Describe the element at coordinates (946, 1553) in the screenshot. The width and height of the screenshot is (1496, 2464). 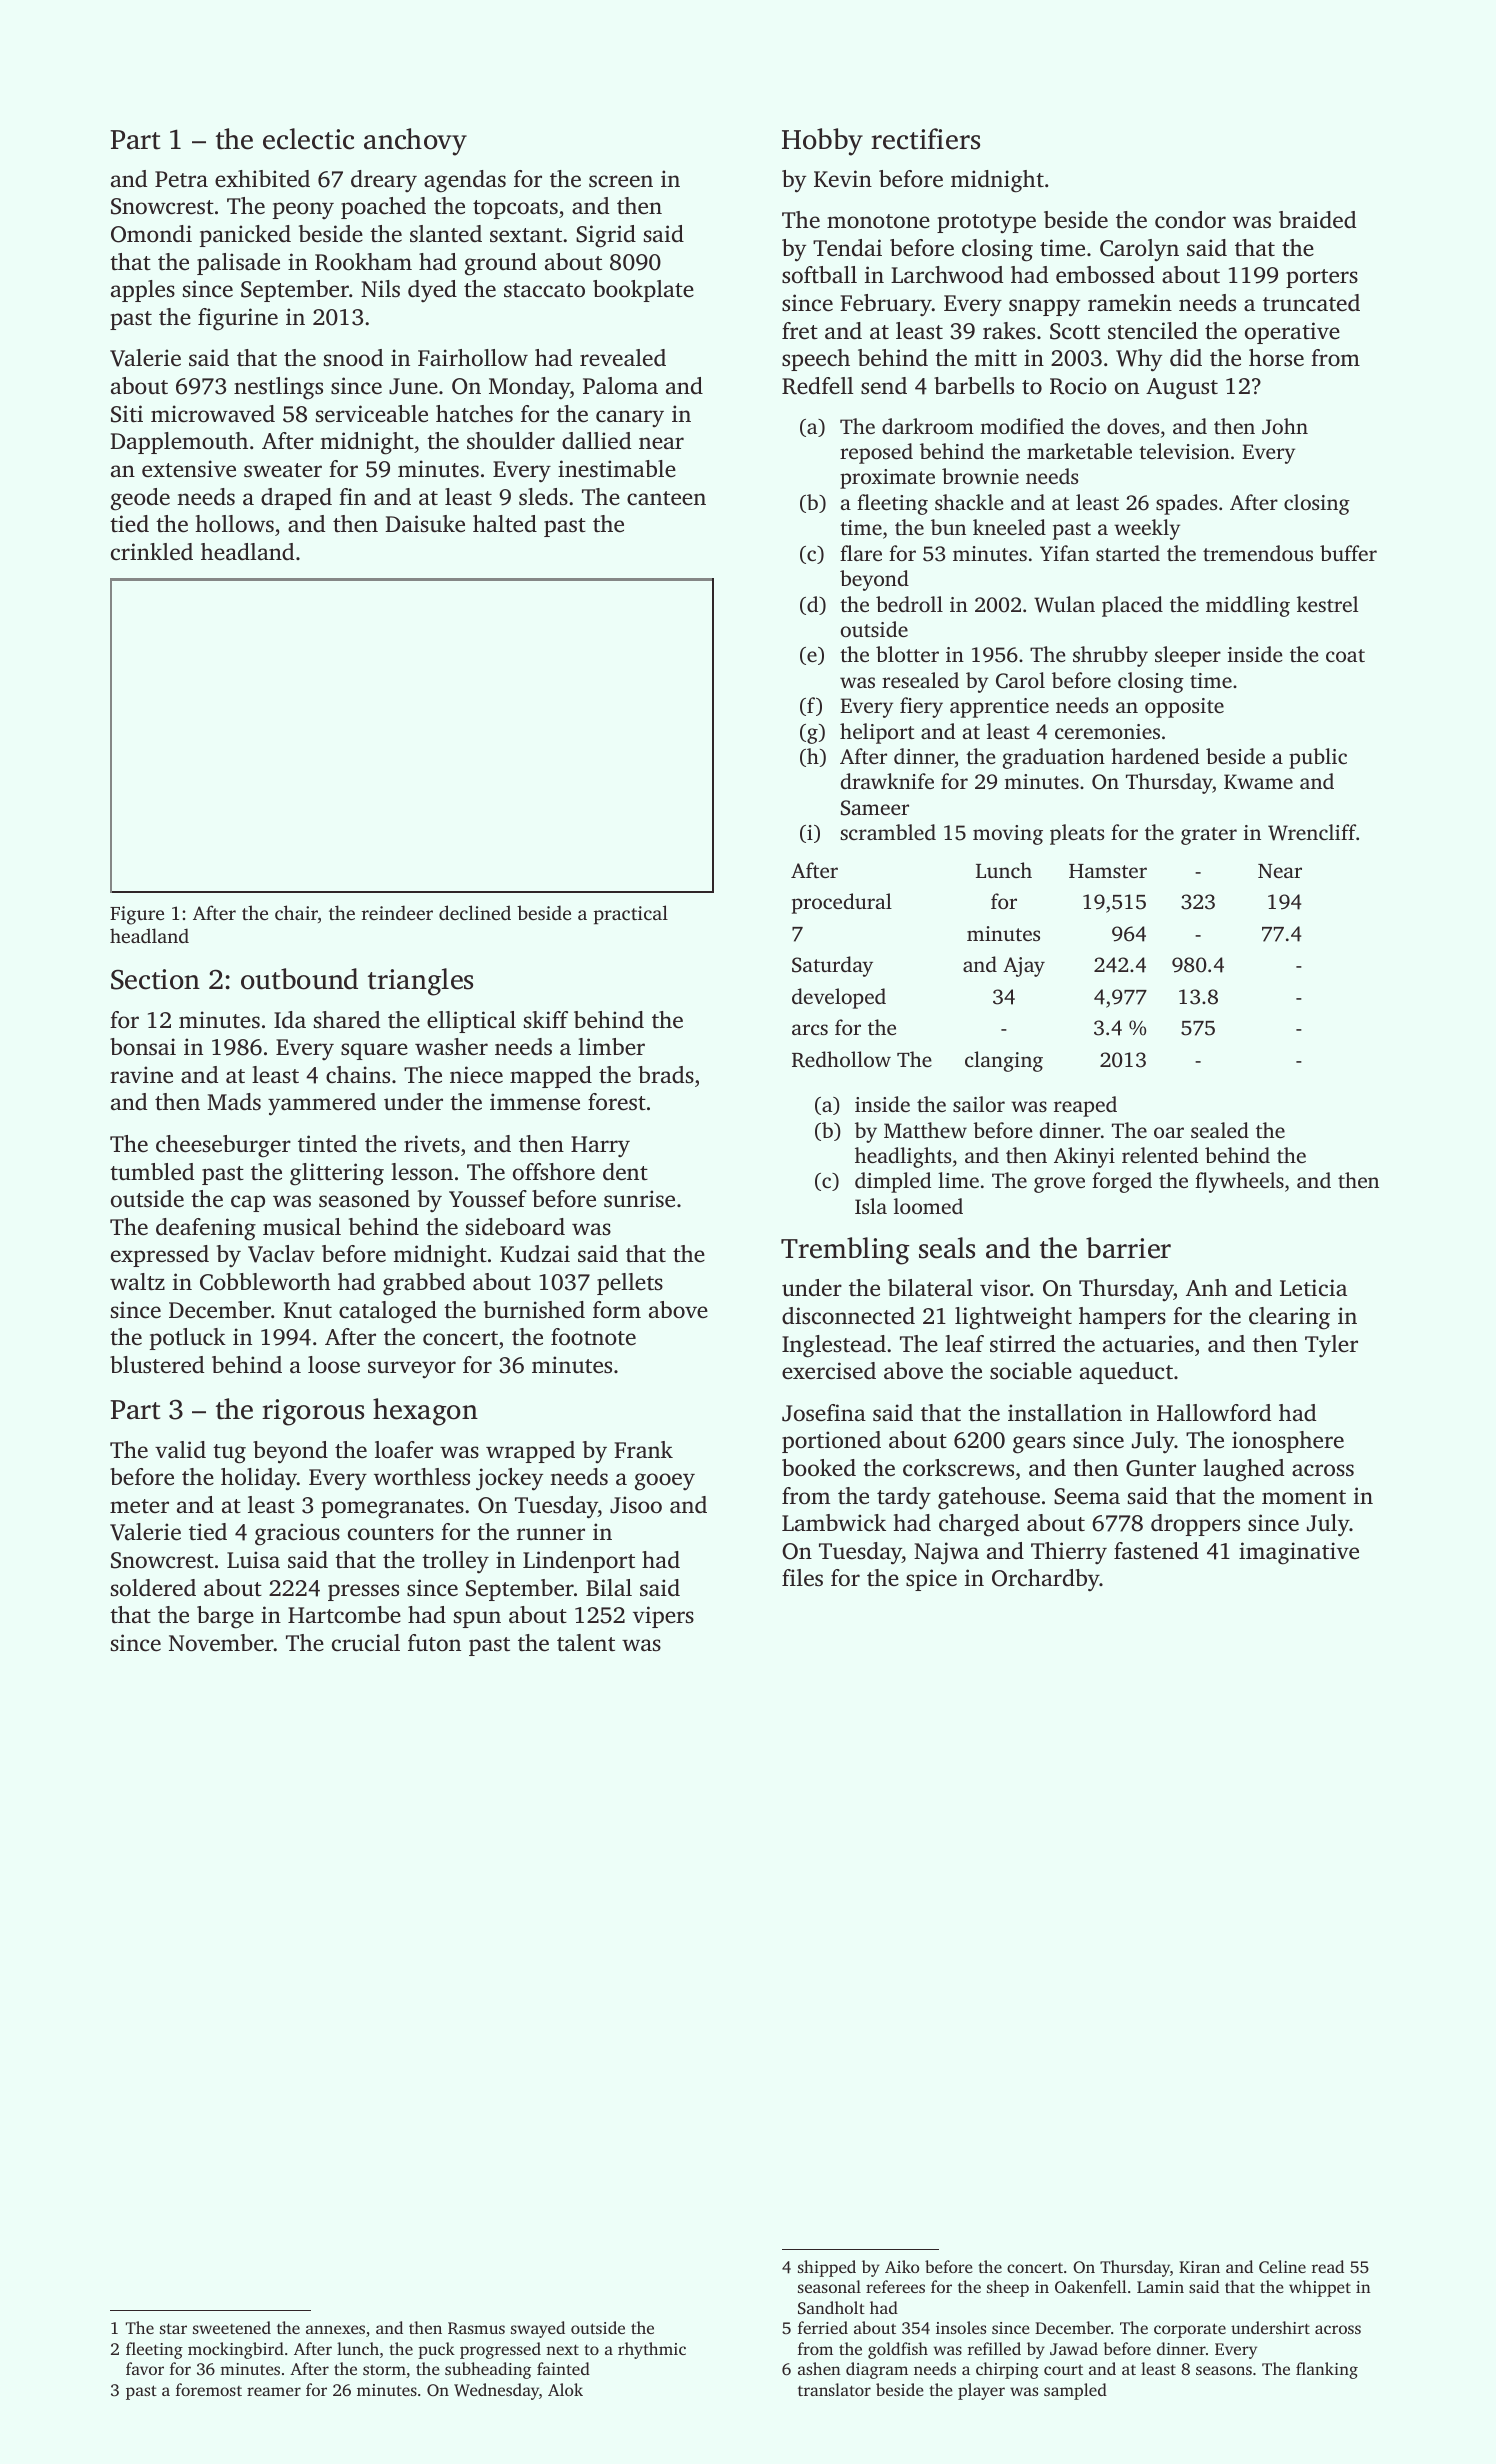
I see `Najwa` at that location.
